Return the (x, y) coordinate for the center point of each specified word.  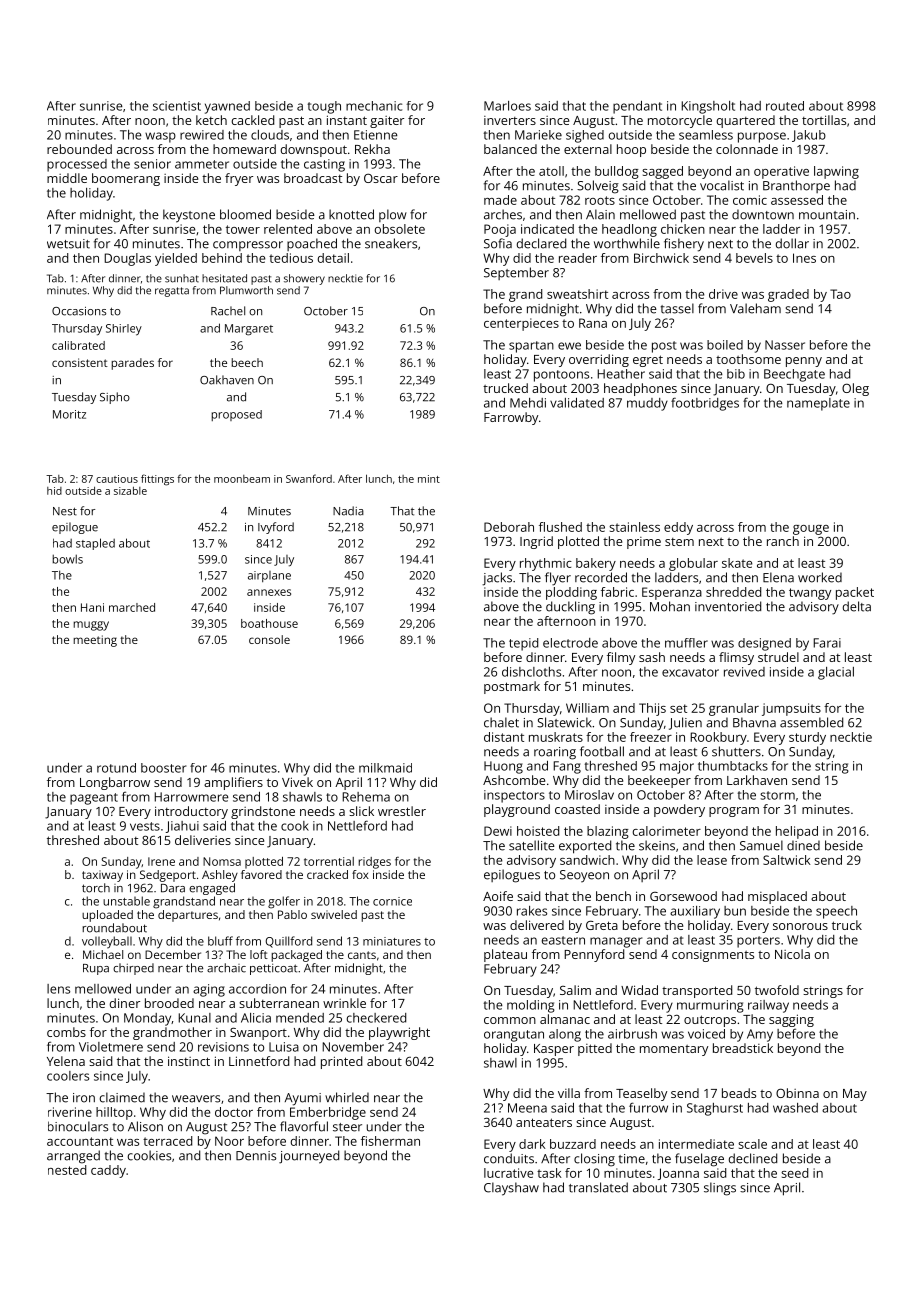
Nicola (792, 954)
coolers (68, 1076)
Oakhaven (227, 380)
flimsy (736, 658)
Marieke (538, 135)
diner (124, 1003)
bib (736, 374)
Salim (575, 990)
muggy (91, 626)
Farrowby (511, 418)
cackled (252, 120)
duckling (570, 608)
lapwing (836, 172)
